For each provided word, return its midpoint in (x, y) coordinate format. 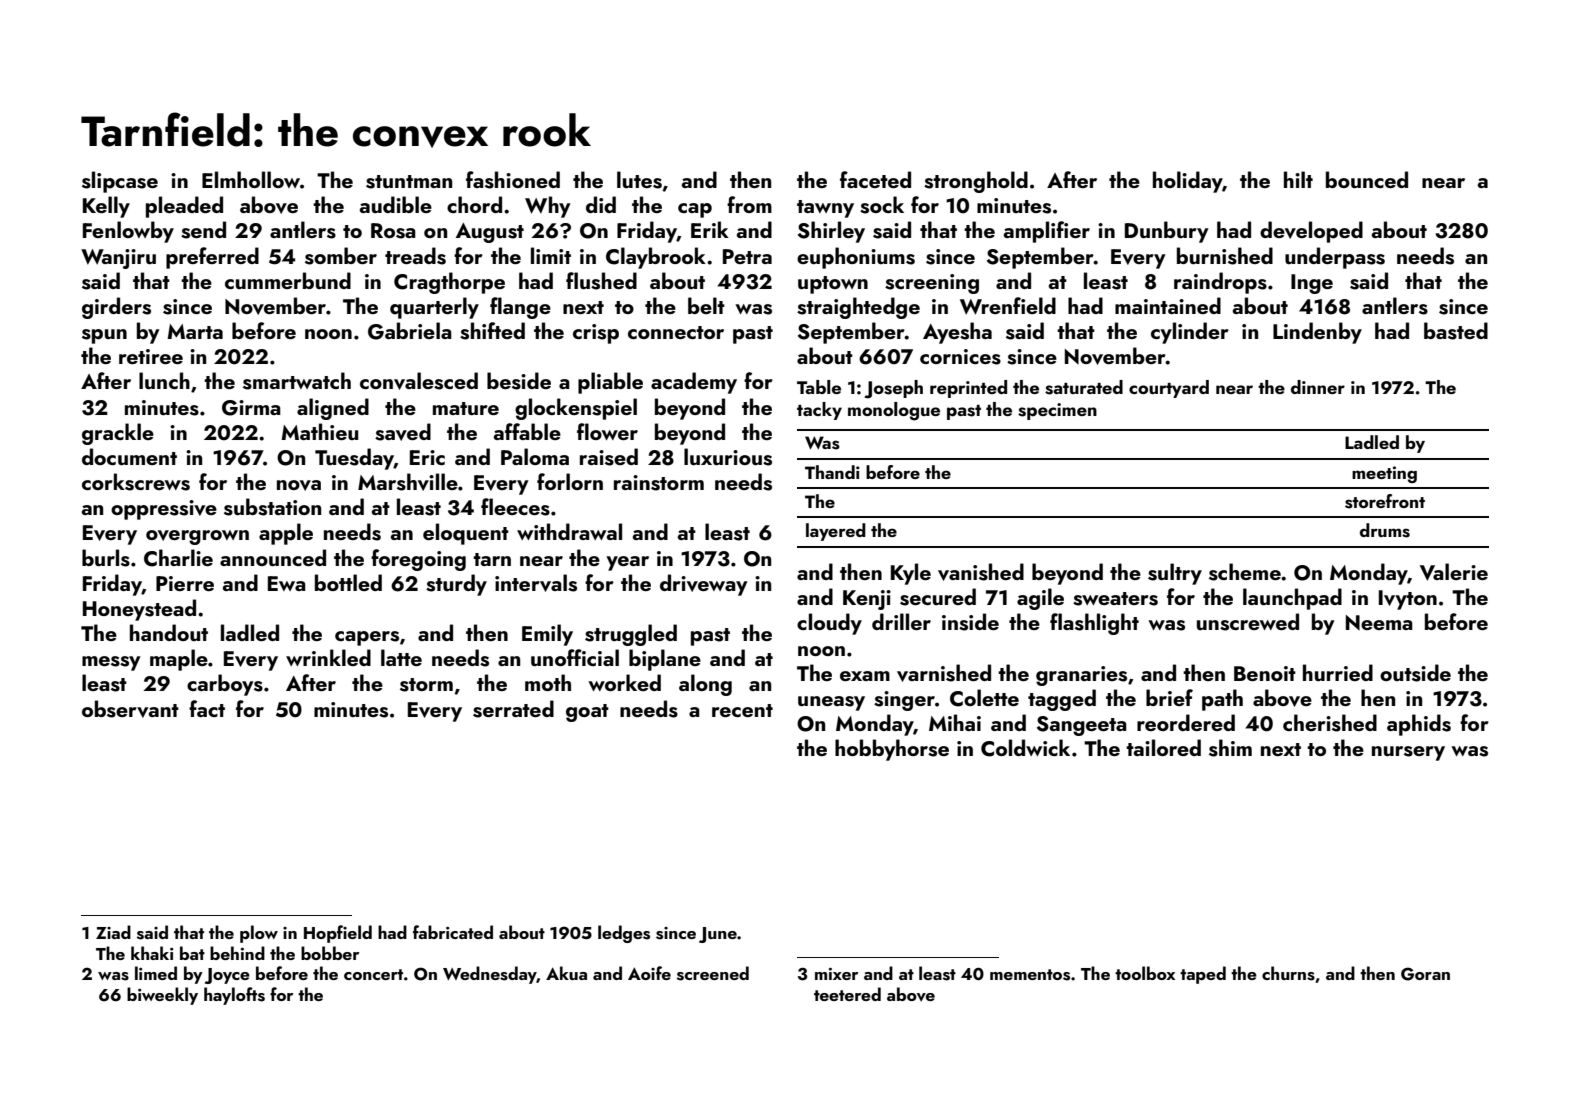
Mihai (955, 722)
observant (130, 709)
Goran (1425, 974)
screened (713, 973)
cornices (960, 357)
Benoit (1265, 673)
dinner (1318, 387)
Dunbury (1166, 232)
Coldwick (1025, 748)
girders (116, 308)
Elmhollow (251, 179)
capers (367, 638)
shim (1230, 748)
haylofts (234, 996)
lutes (639, 180)
